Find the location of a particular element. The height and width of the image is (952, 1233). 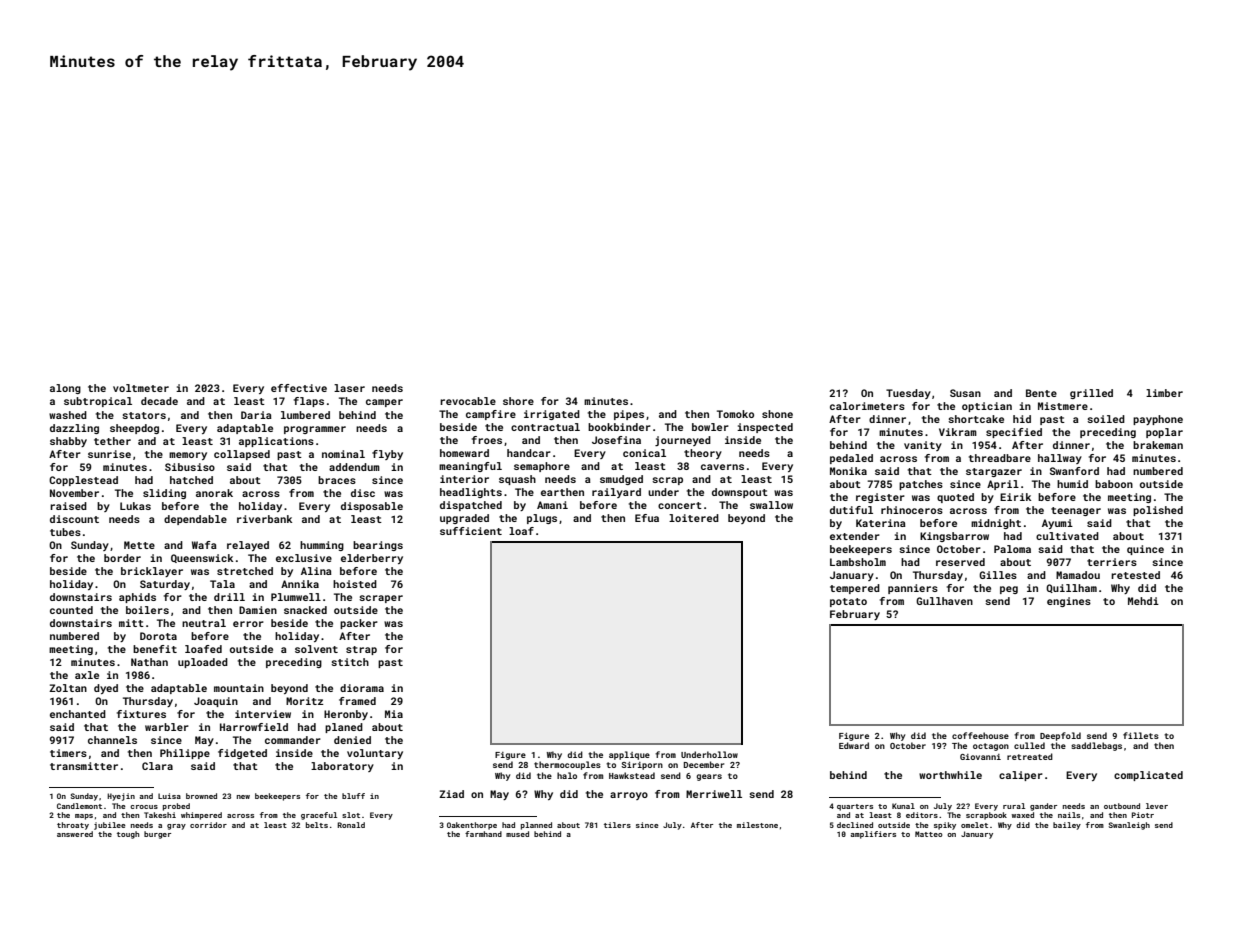

Eirik is located at coordinates (1015, 497).
